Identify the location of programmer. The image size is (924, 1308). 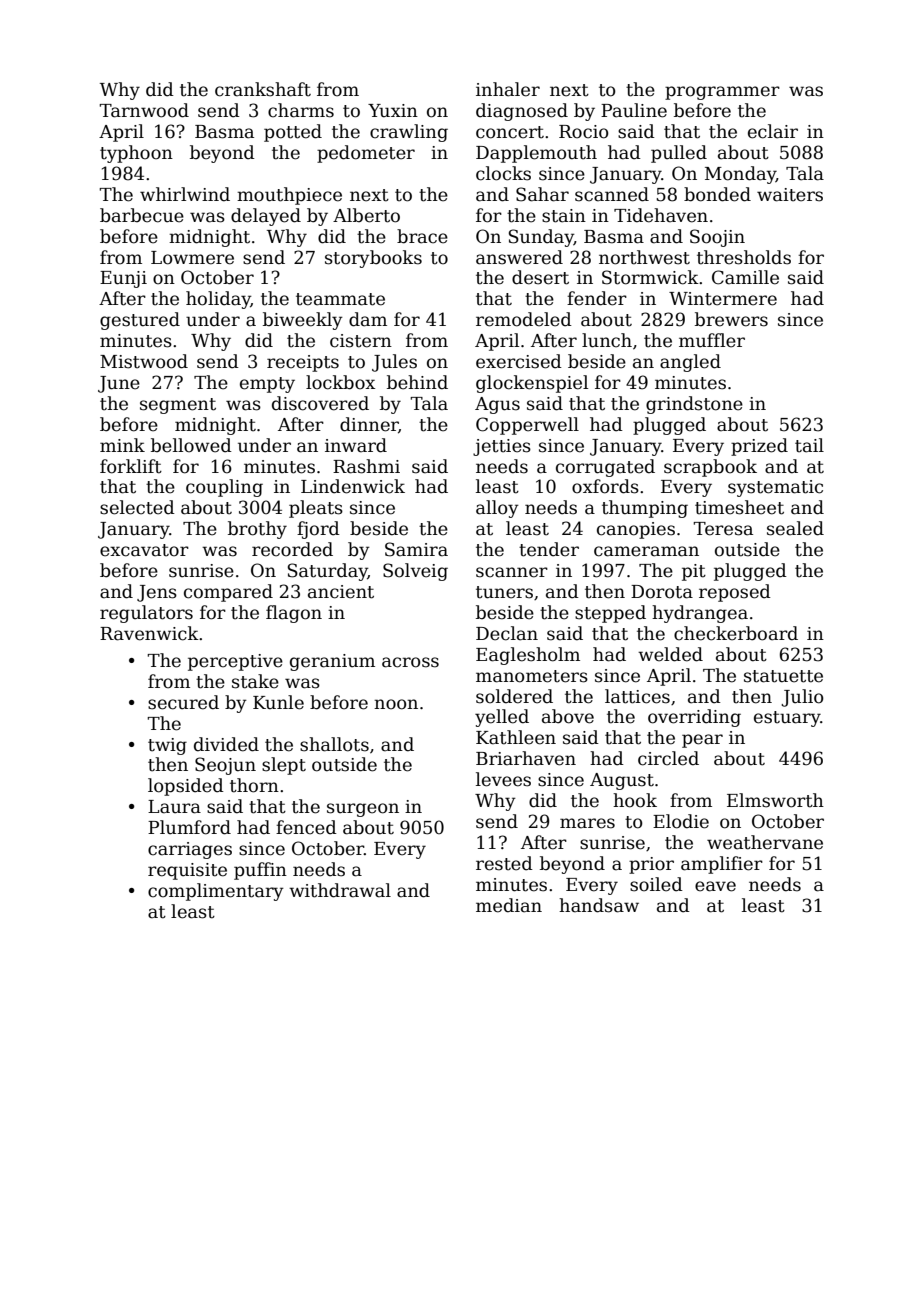
(722, 93).
